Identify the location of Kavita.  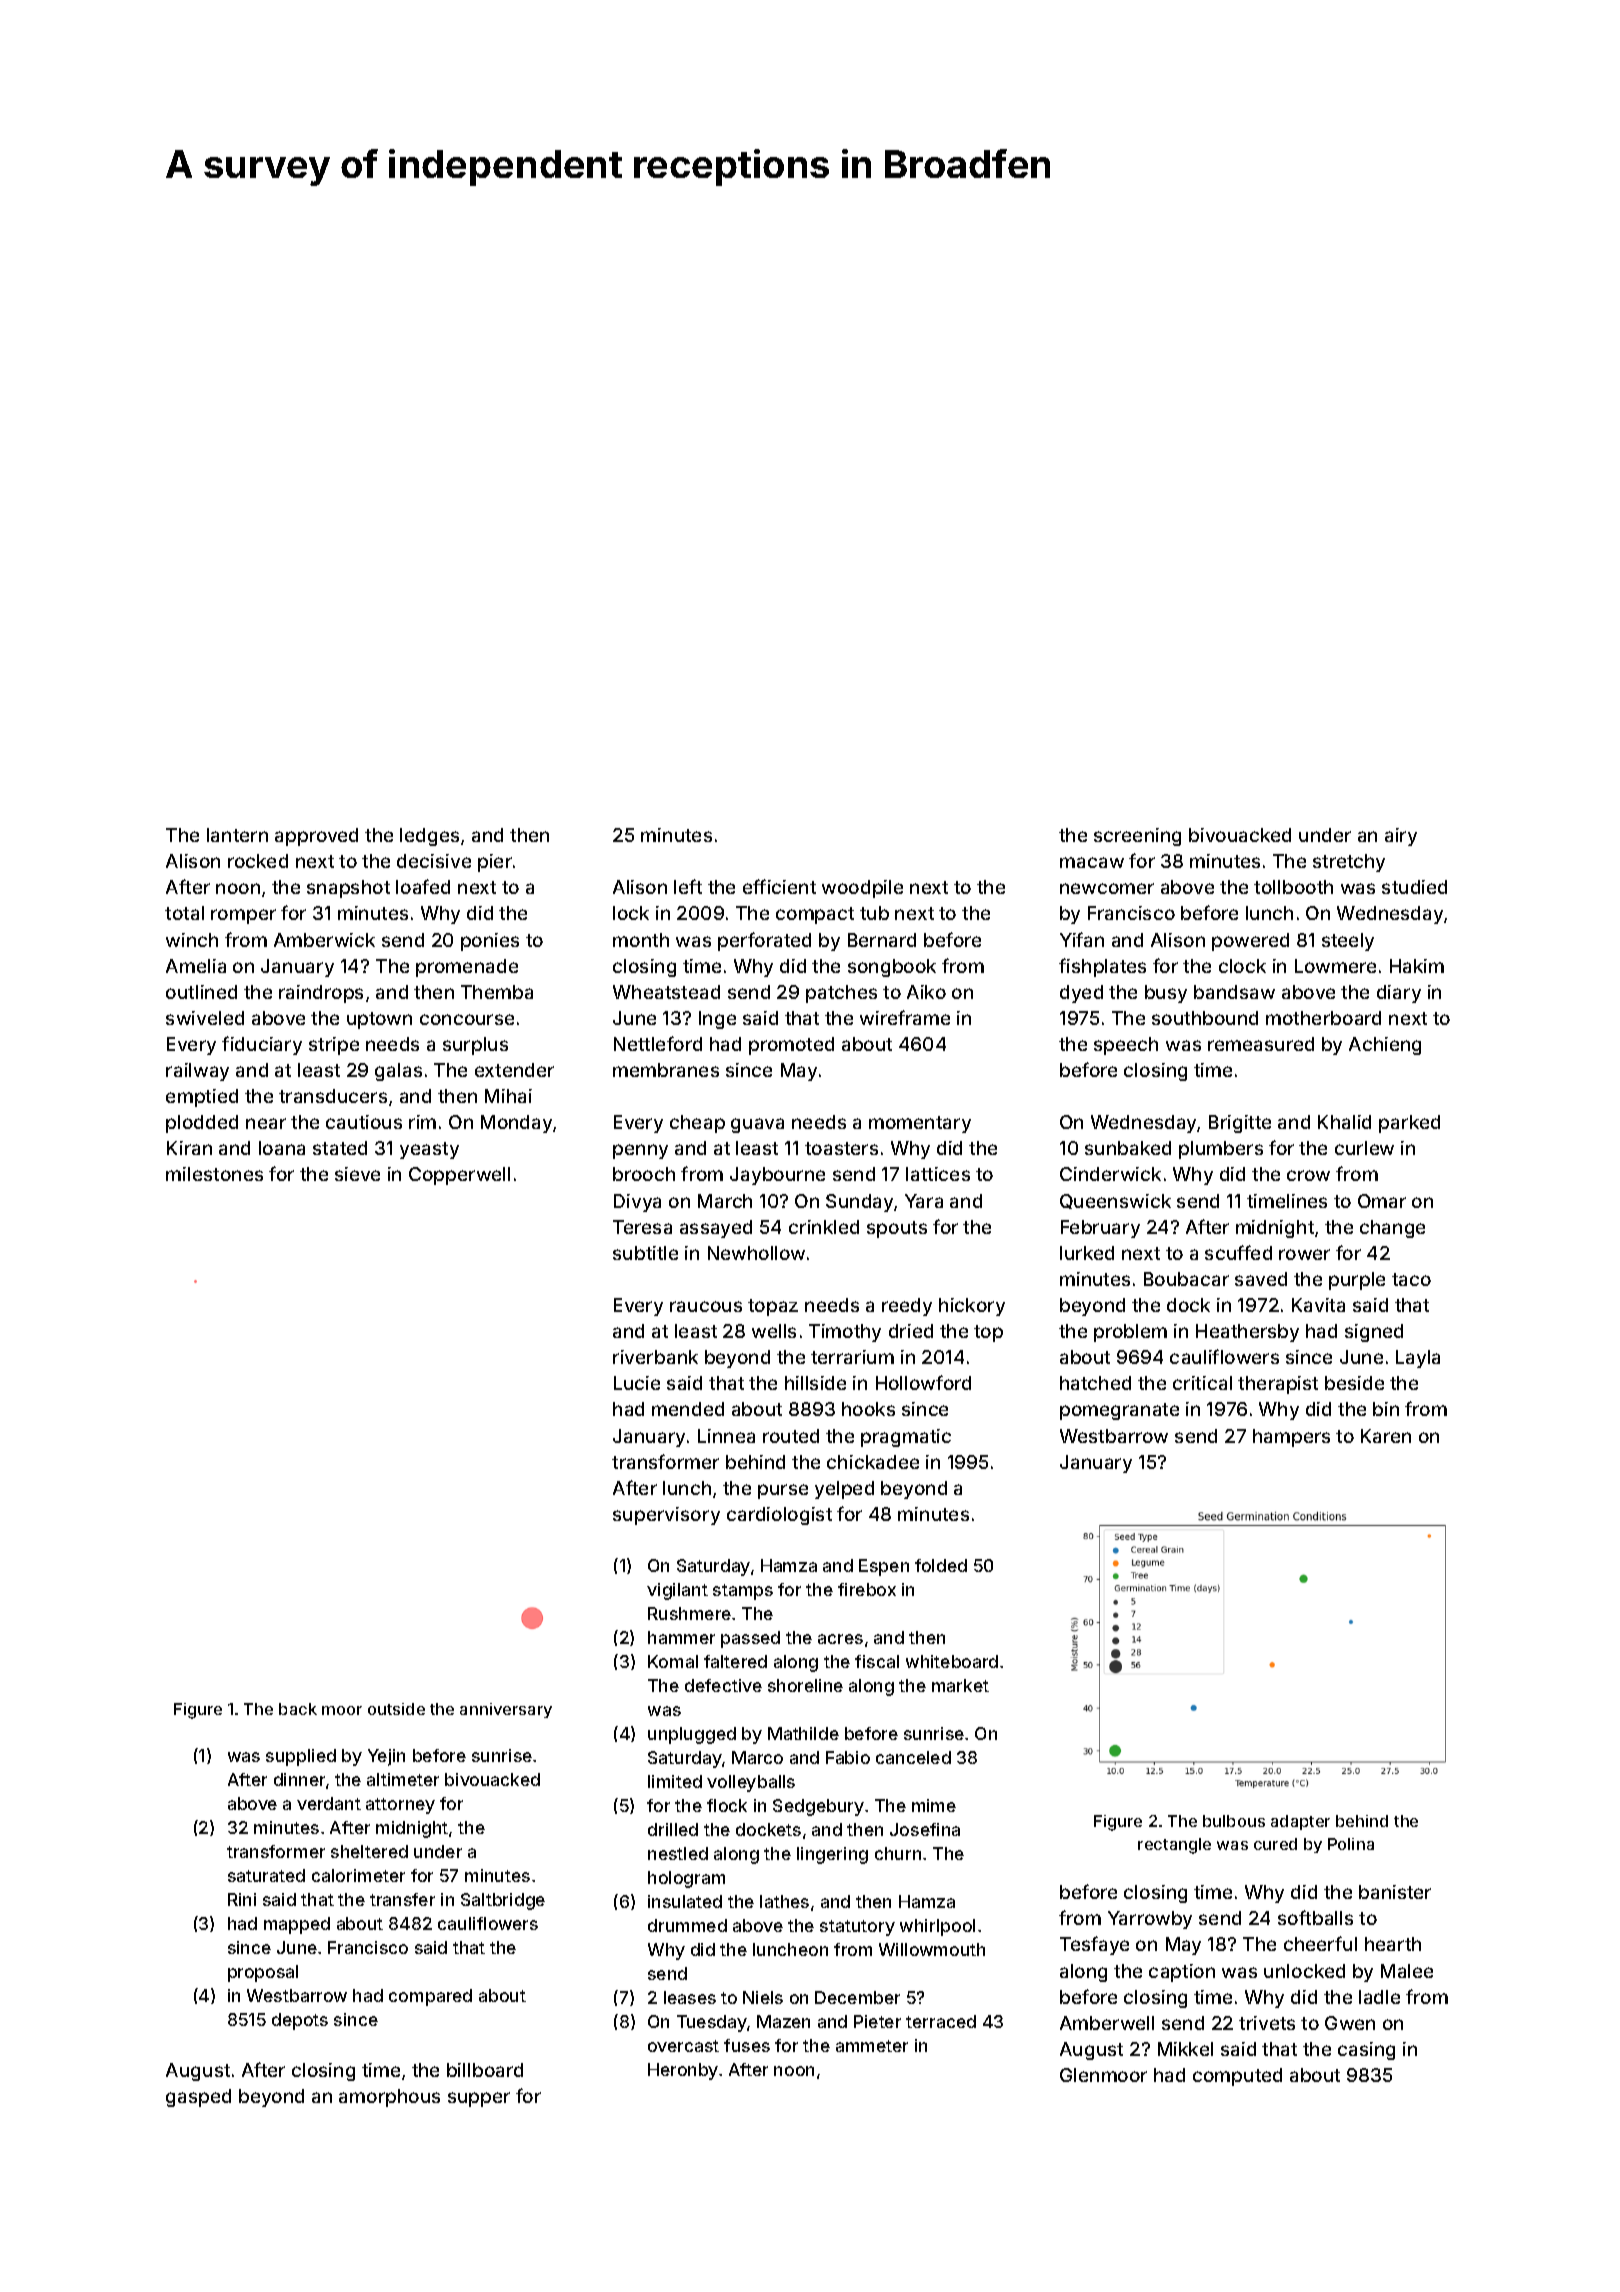
(1318, 1305).
